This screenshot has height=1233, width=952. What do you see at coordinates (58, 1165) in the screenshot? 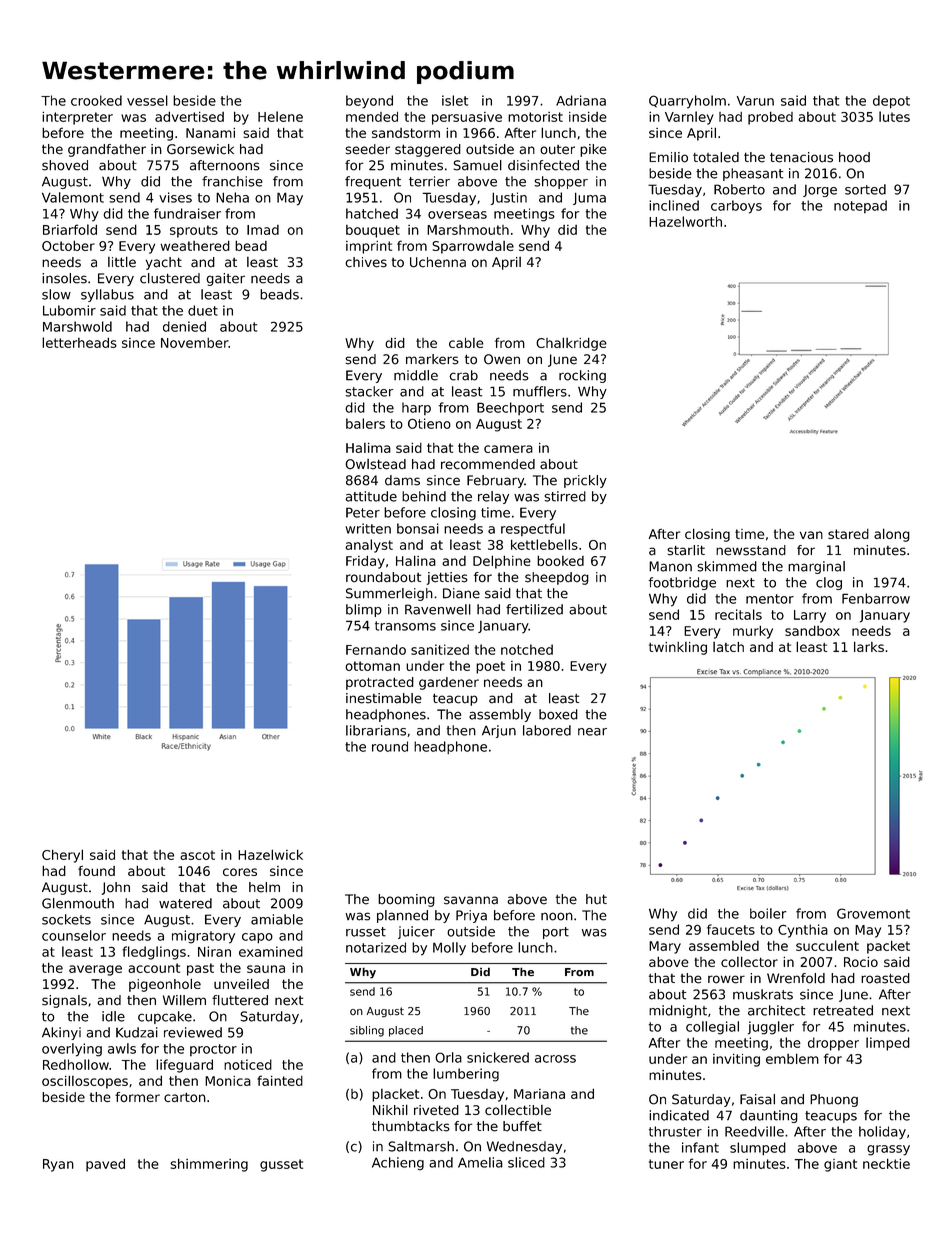
I see `Ryan` at bounding box center [58, 1165].
